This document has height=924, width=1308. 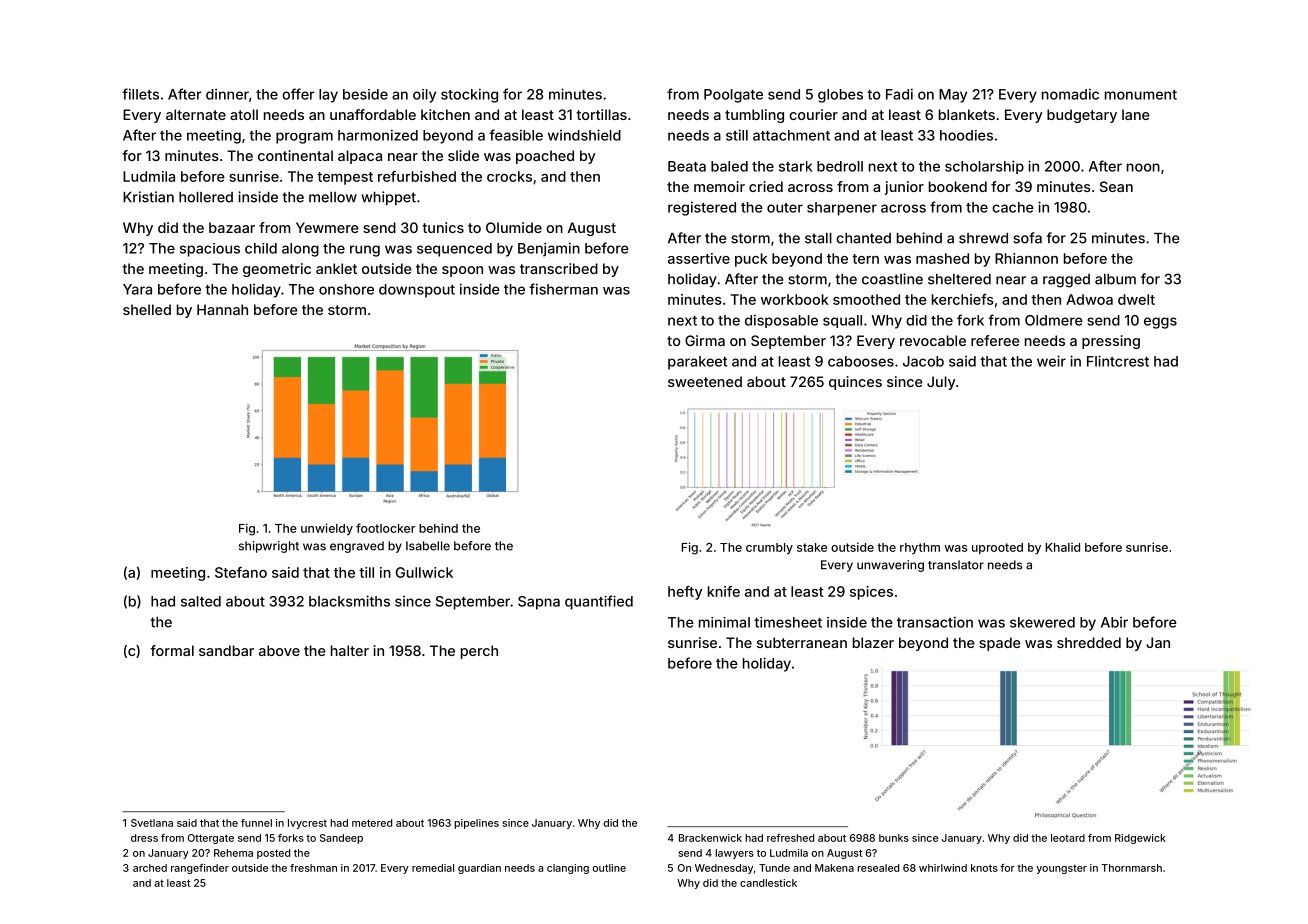 What do you see at coordinates (802, 642) in the document?
I see `subterranean` at bounding box center [802, 642].
